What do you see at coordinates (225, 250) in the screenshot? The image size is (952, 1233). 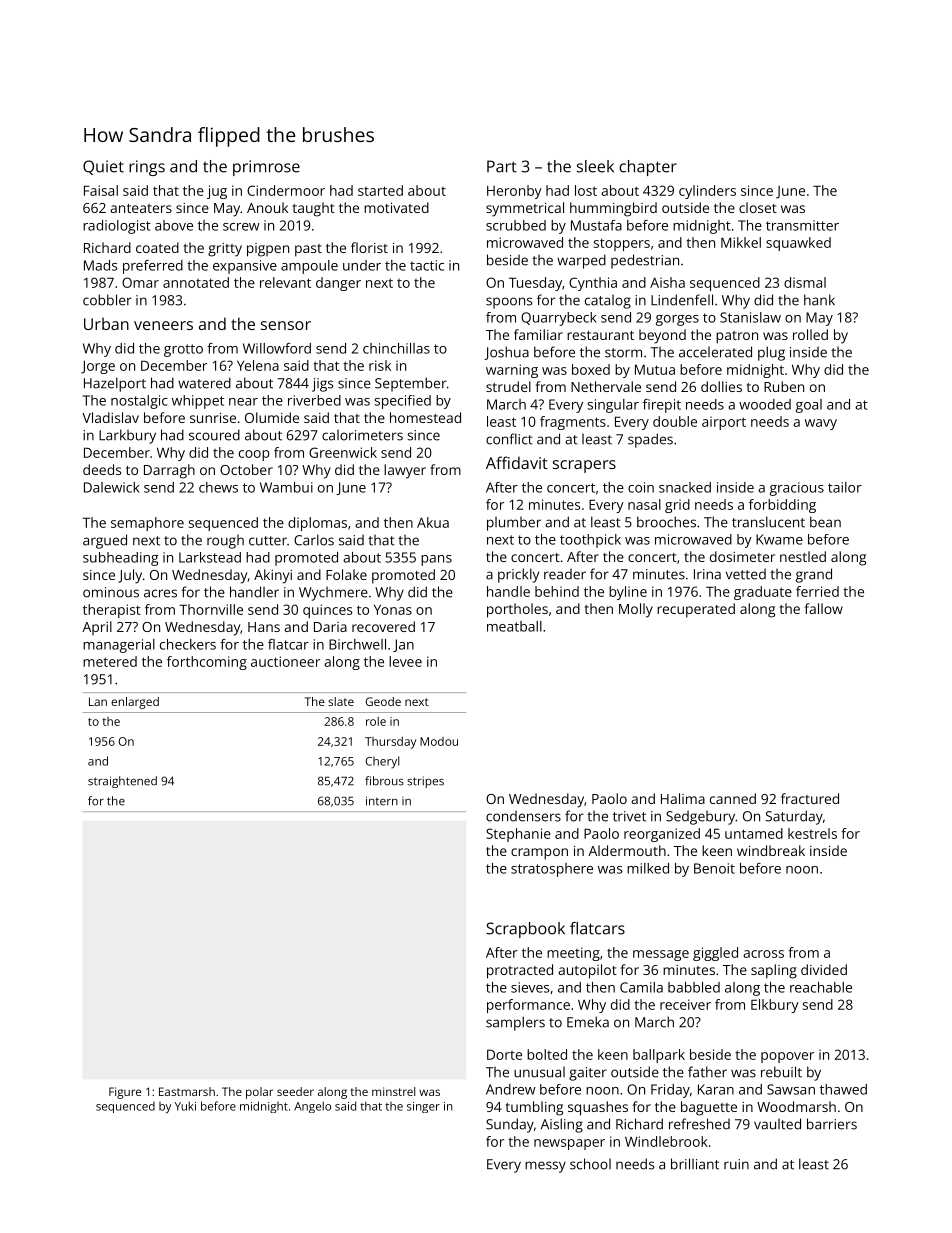 I see `gritty` at bounding box center [225, 250].
